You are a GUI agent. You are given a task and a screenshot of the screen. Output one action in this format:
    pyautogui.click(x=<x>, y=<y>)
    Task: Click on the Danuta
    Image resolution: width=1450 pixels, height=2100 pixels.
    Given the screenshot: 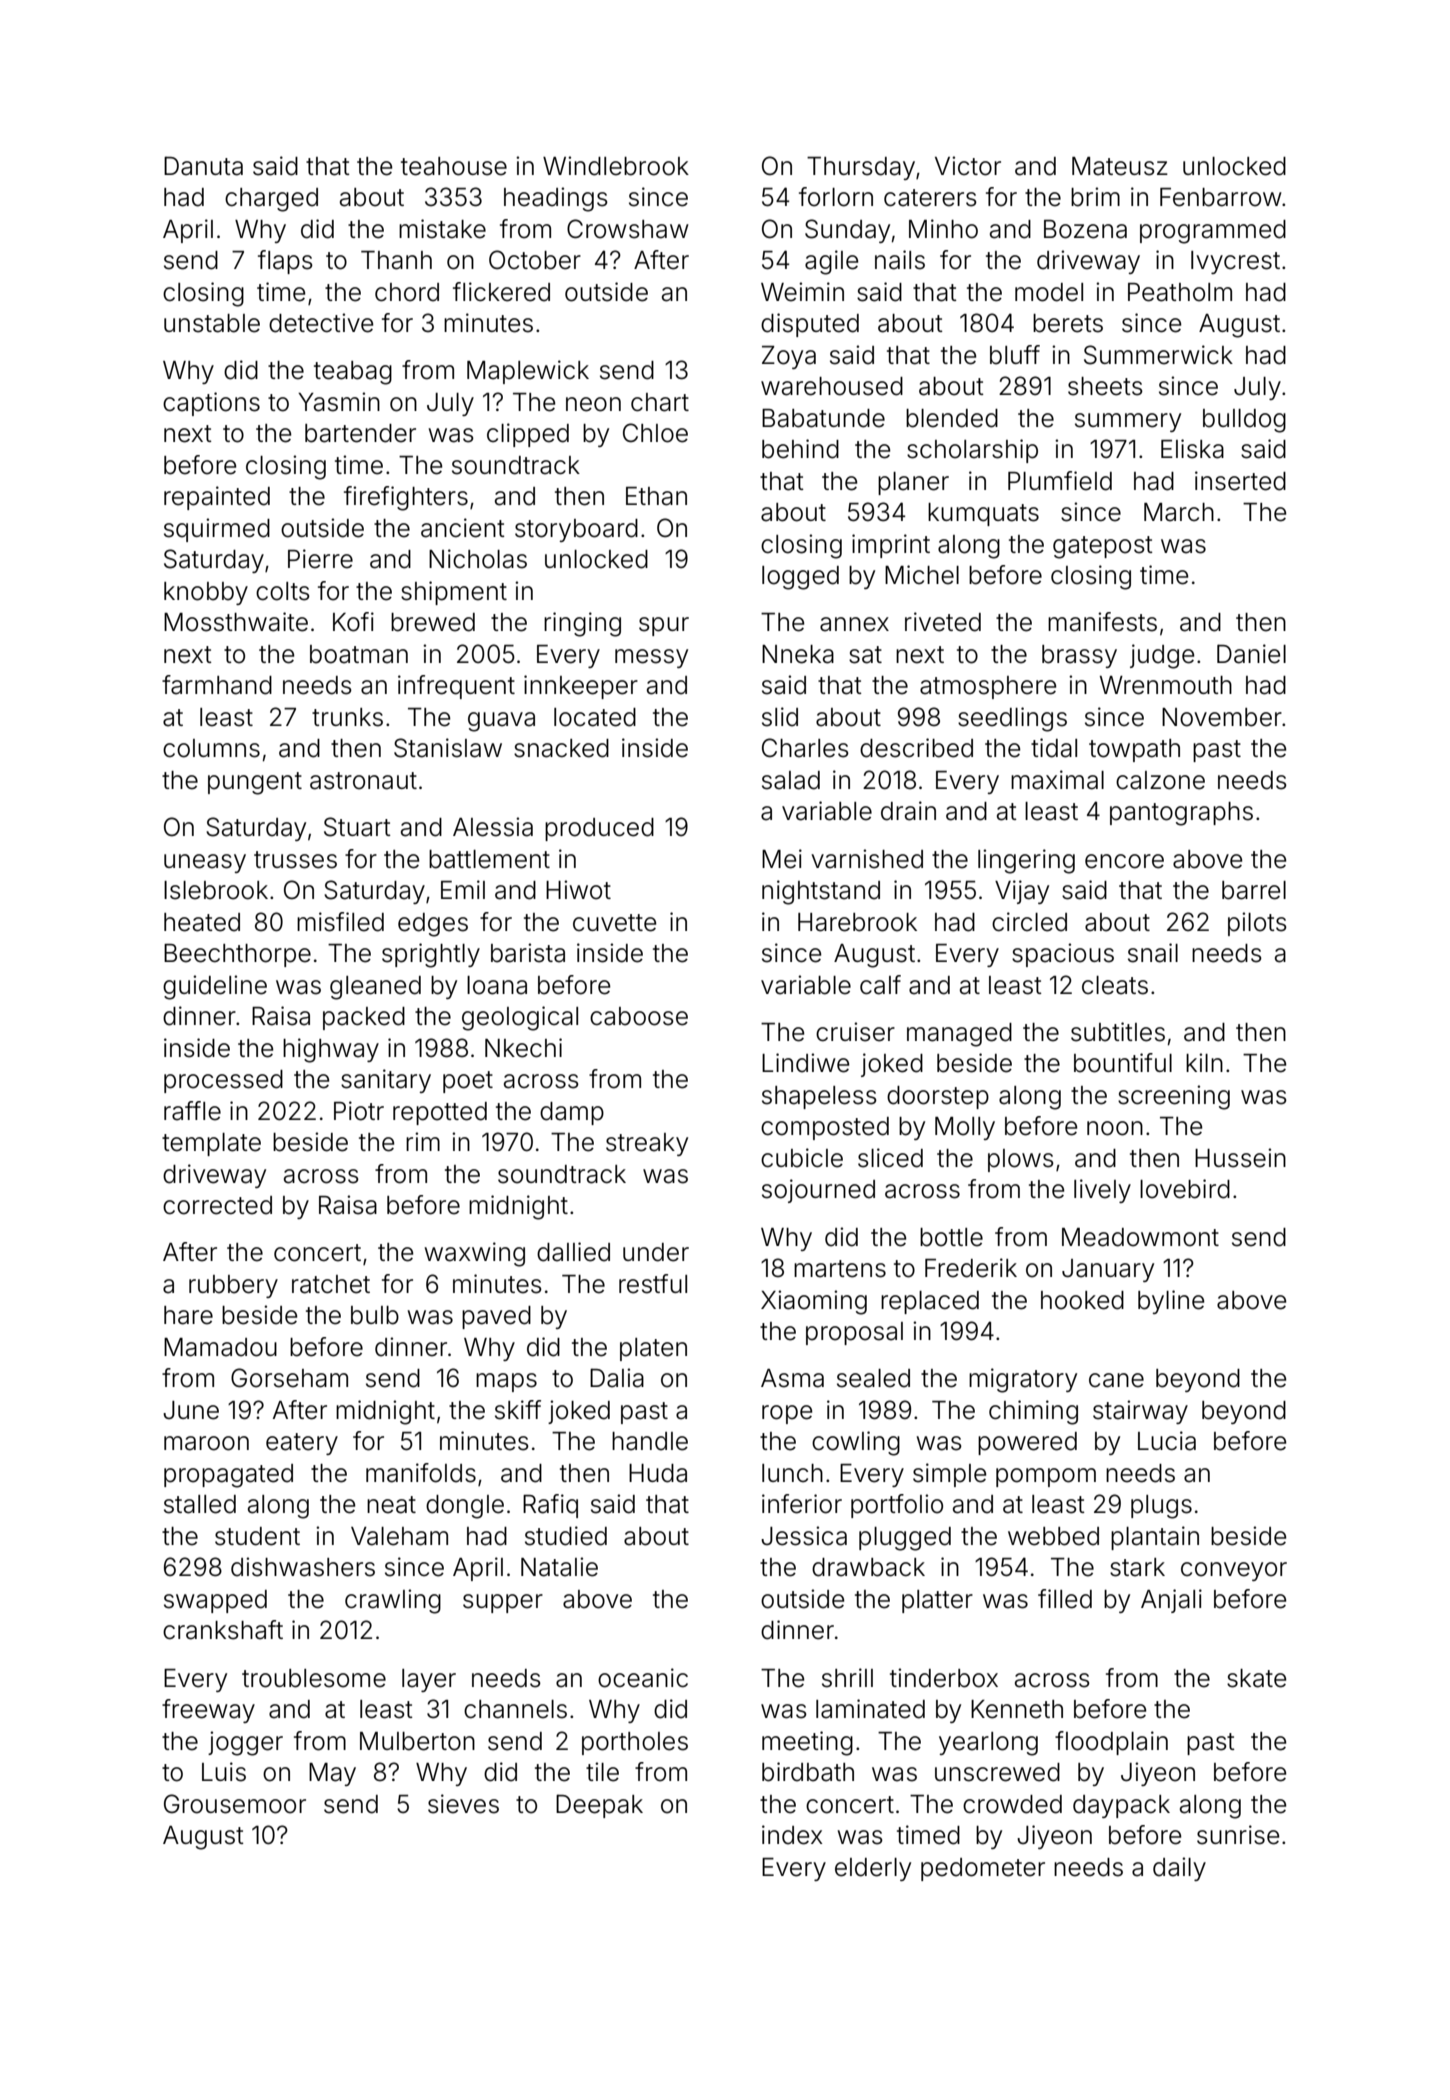 What is the action you would take?
    pyautogui.click(x=203, y=166)
